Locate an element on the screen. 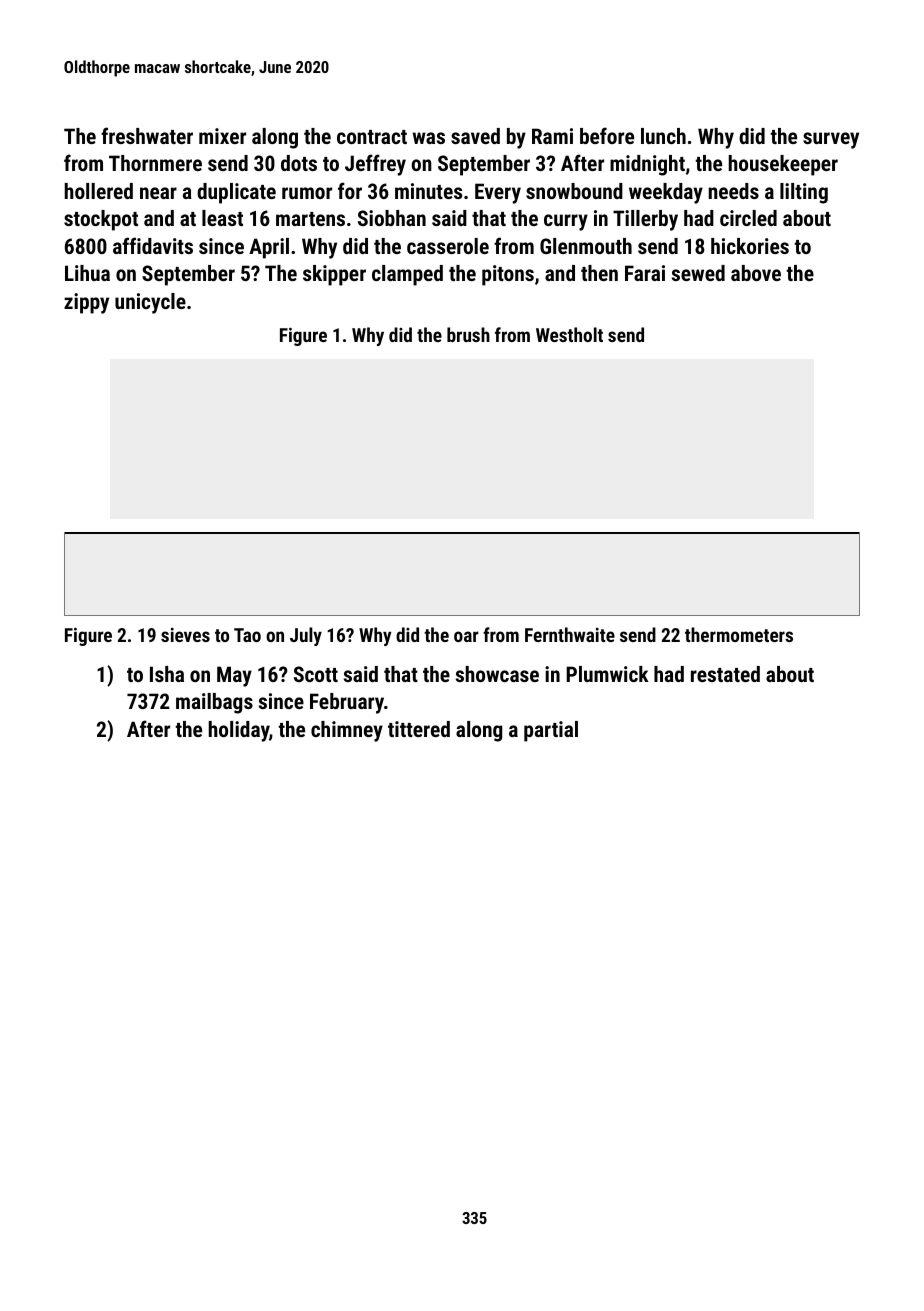 The height and width of the screenshot is (1311, 924). circled is located at coordinates (748, 218).
